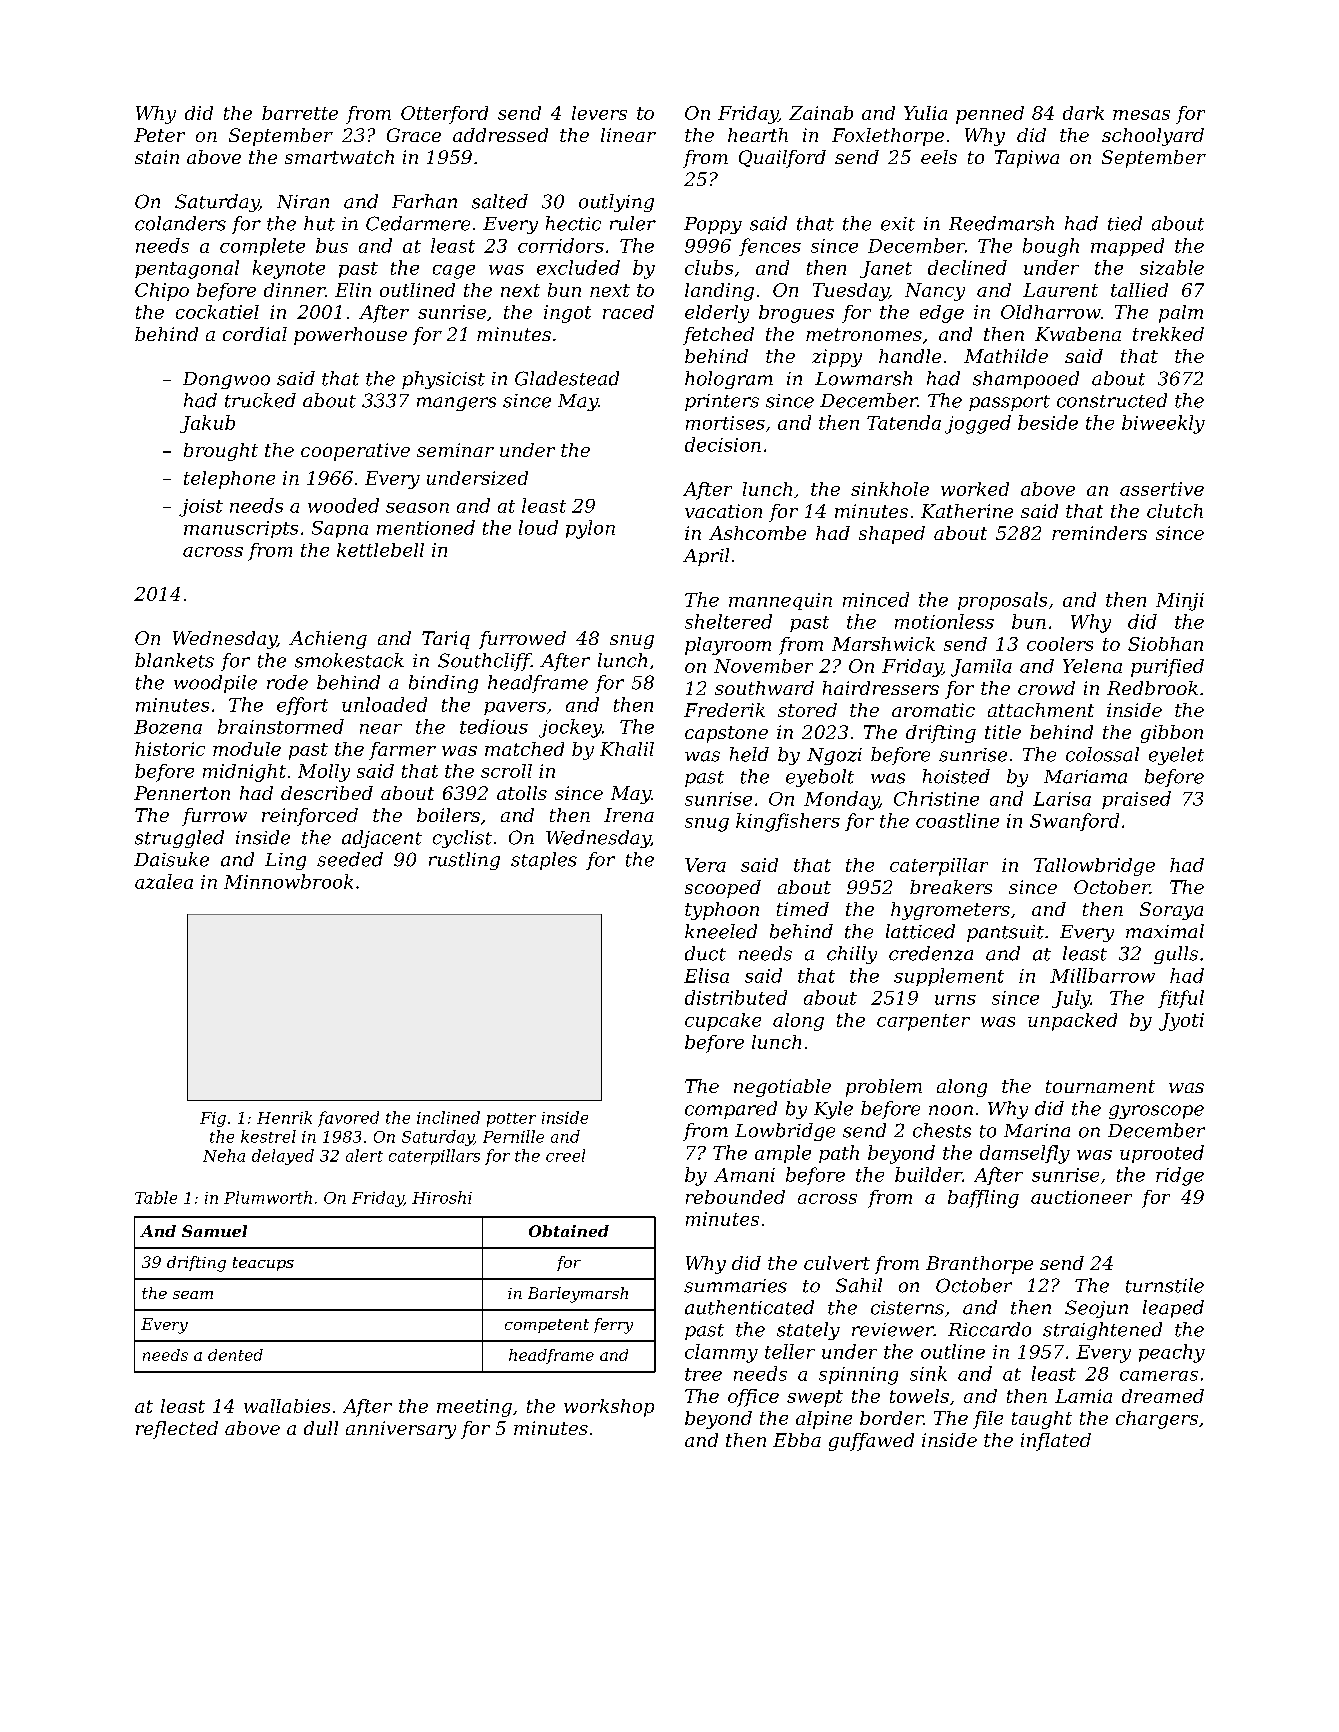 This image has width=1339, height=1732. What do you see at coordinates (1136, 800) in the image?
I see `praised` at bounding box center [1136, 800].
